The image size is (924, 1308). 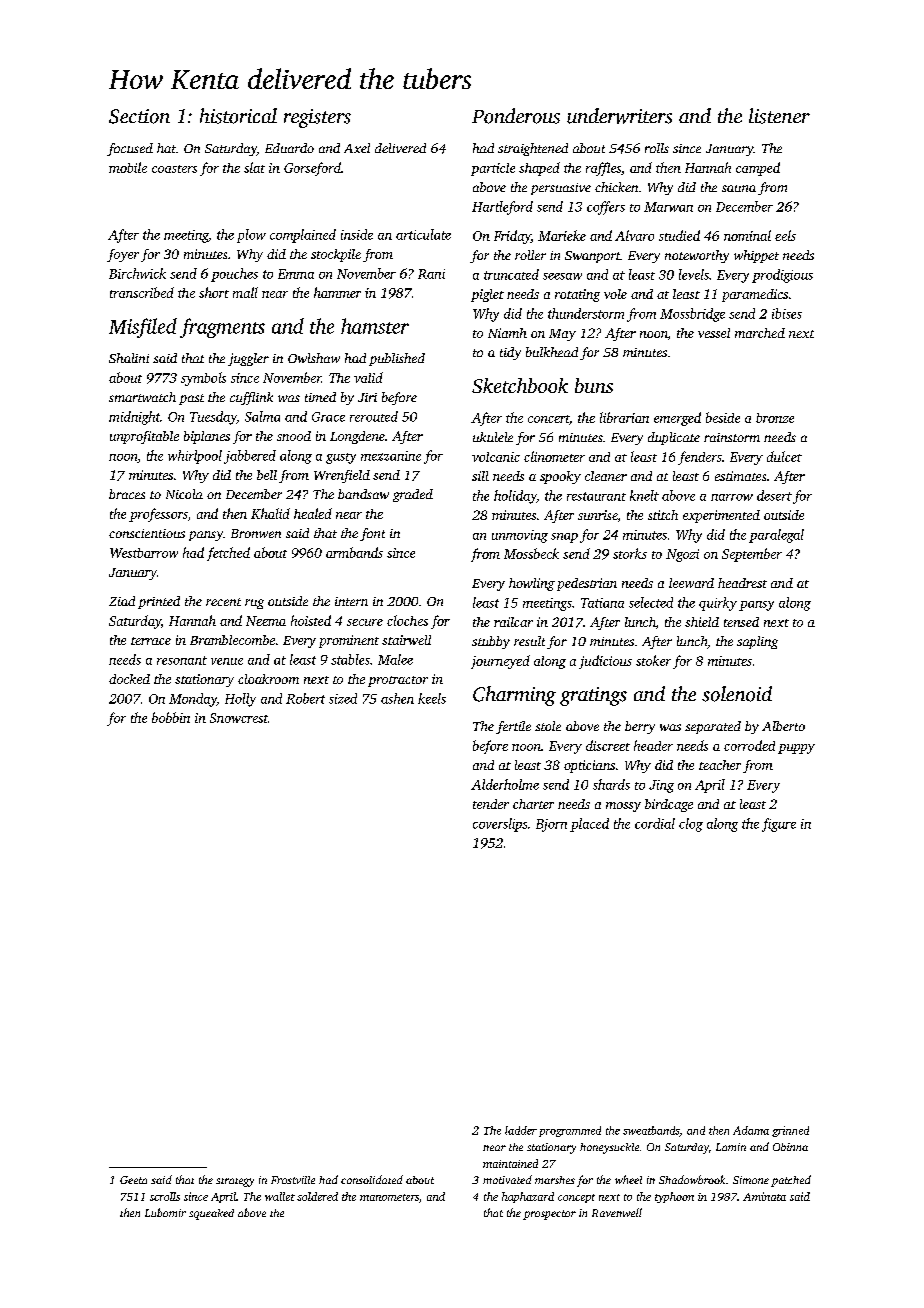 What do you see at coordinates (232, 640) in the document?
I see `Bramblecombe` at bounding box center [232, 640].
